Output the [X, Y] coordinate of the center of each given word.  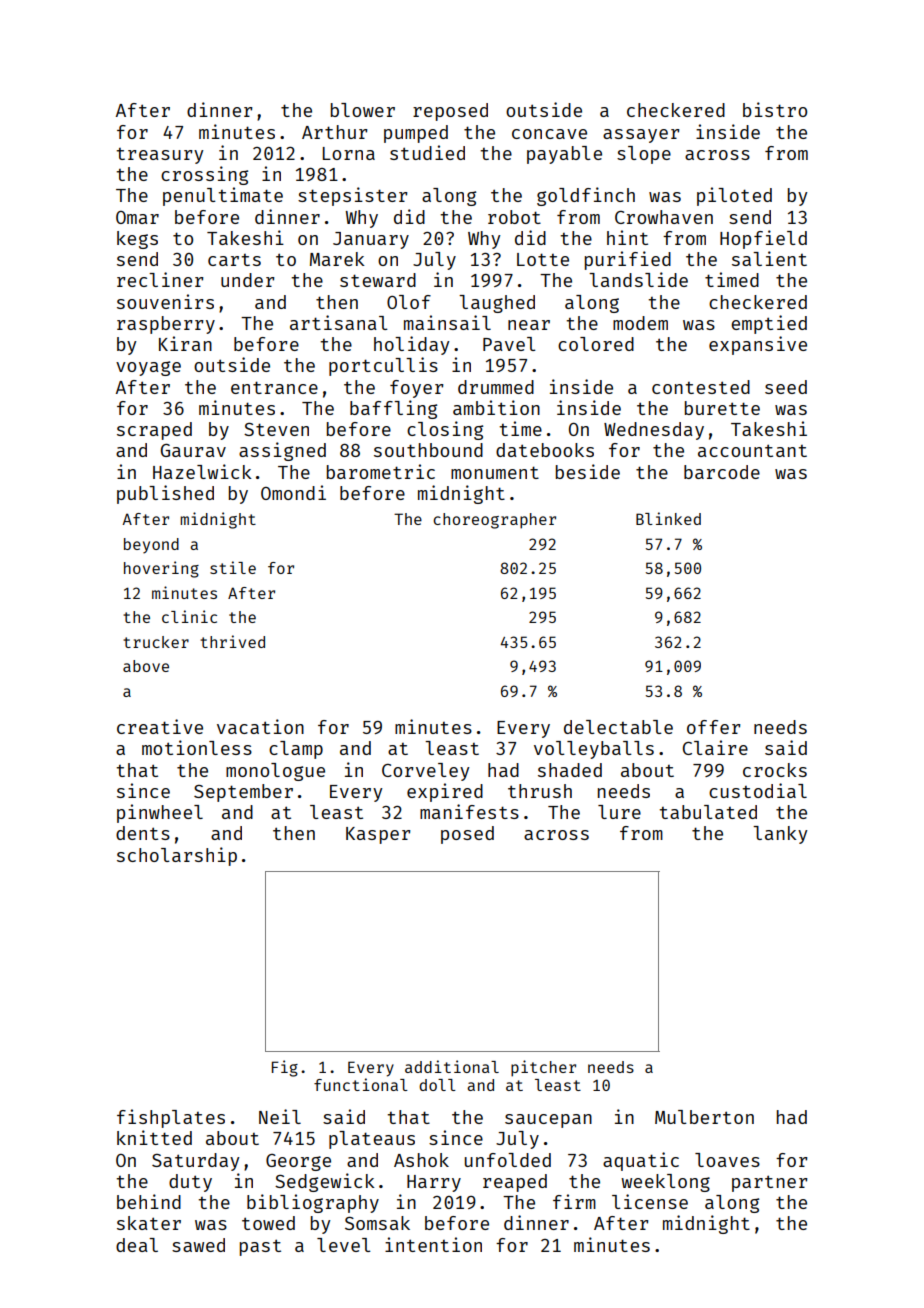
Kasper [378, 835]
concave [549, 134]
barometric [381, 471]
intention [433, 1244]
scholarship [177, 856]
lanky [780, 835]
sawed [198, 1245]
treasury [160, 156]
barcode [722, 472]
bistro [775, 109]
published [165, 494]
